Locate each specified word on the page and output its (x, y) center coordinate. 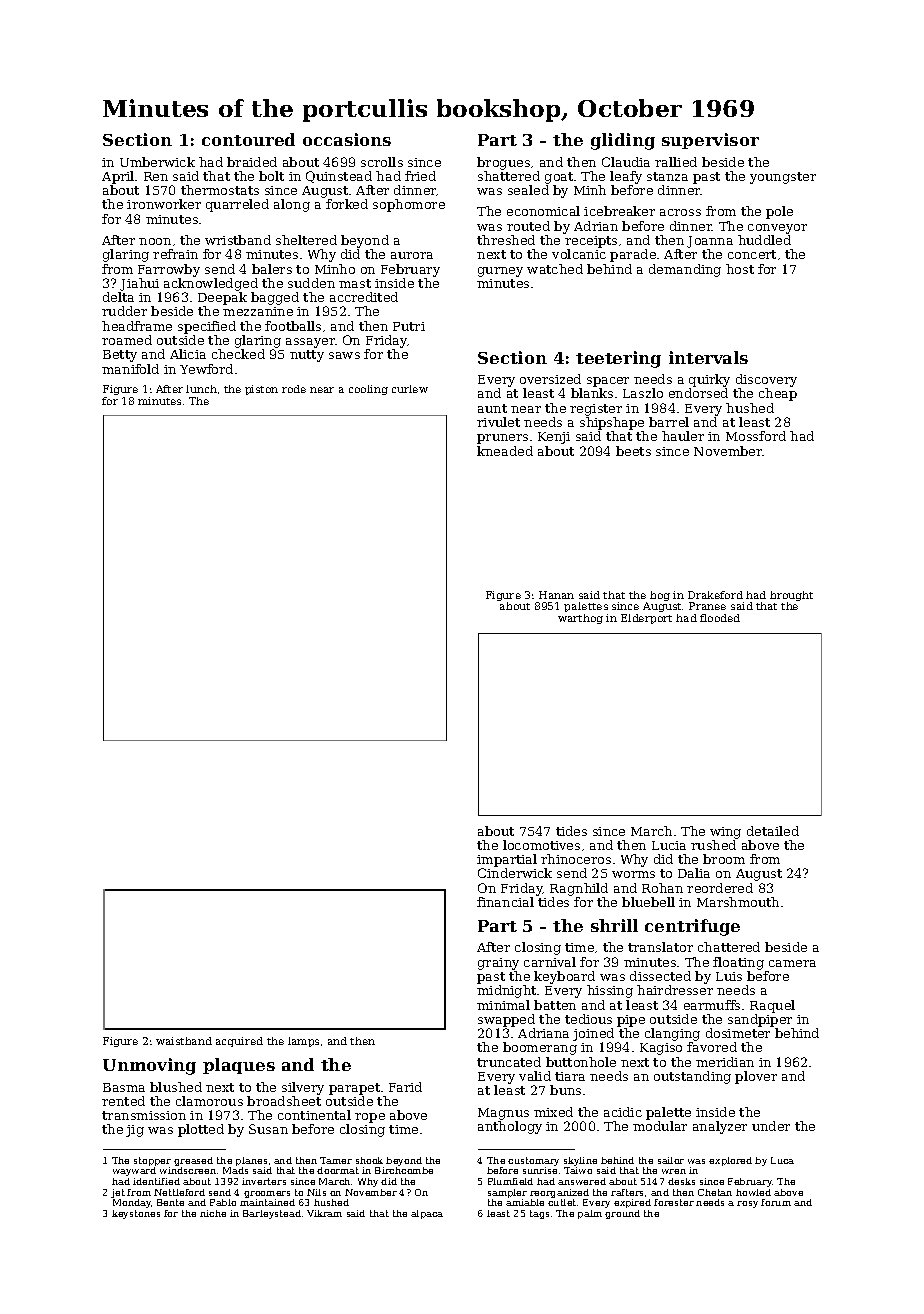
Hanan (556, 595)
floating (738, 963)
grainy (498, 964)
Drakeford (715, 595)
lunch (201, 389)
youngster (783, 178)
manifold (130, 369)
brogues (503, 163)
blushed (176, 1087)
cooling (368, 390)
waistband (184, 1041)
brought (791, 596)
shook (369, 1160)
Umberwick (157, 162)
